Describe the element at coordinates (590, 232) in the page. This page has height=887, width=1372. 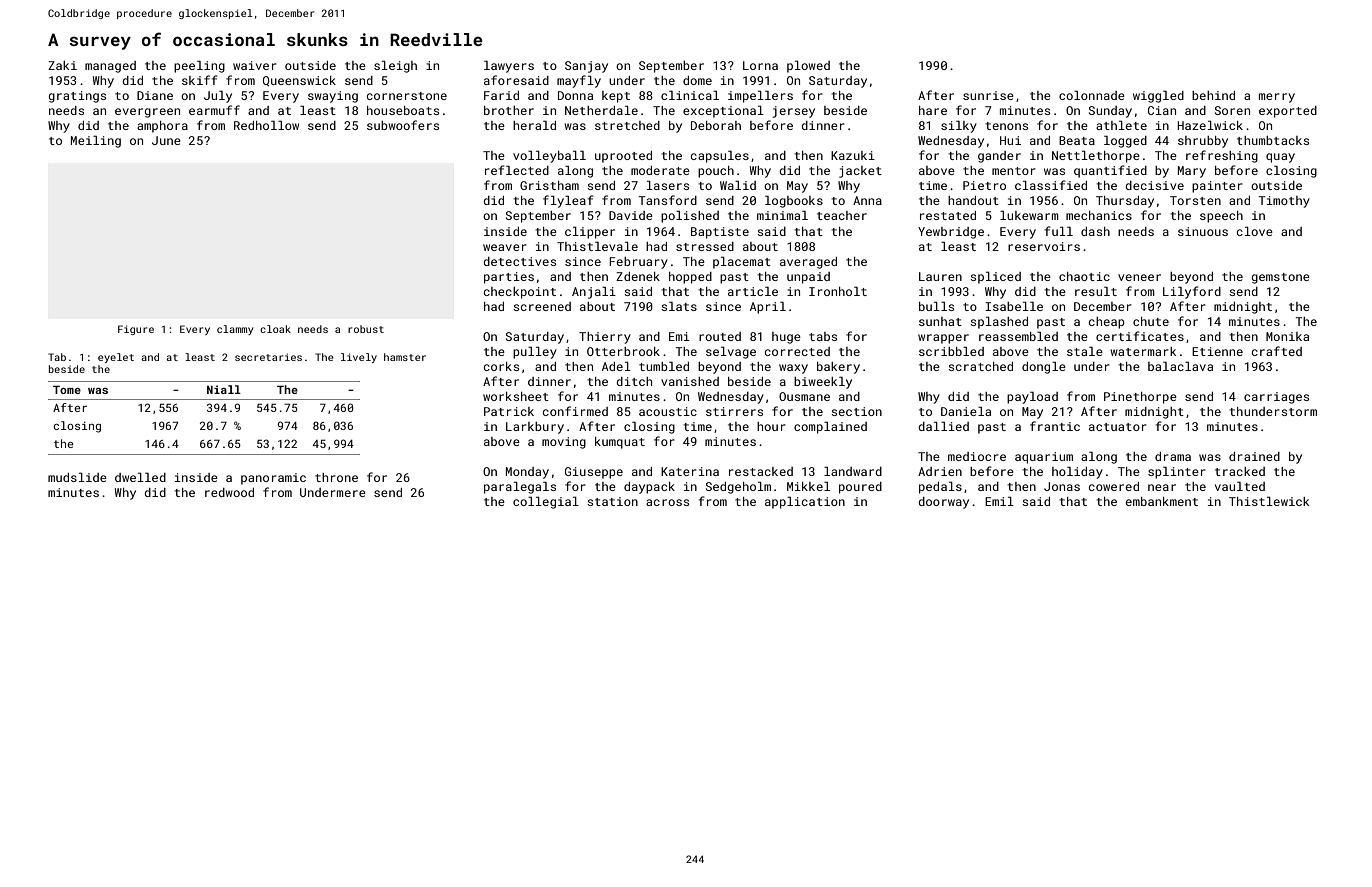
I see `clipper` at that location.
